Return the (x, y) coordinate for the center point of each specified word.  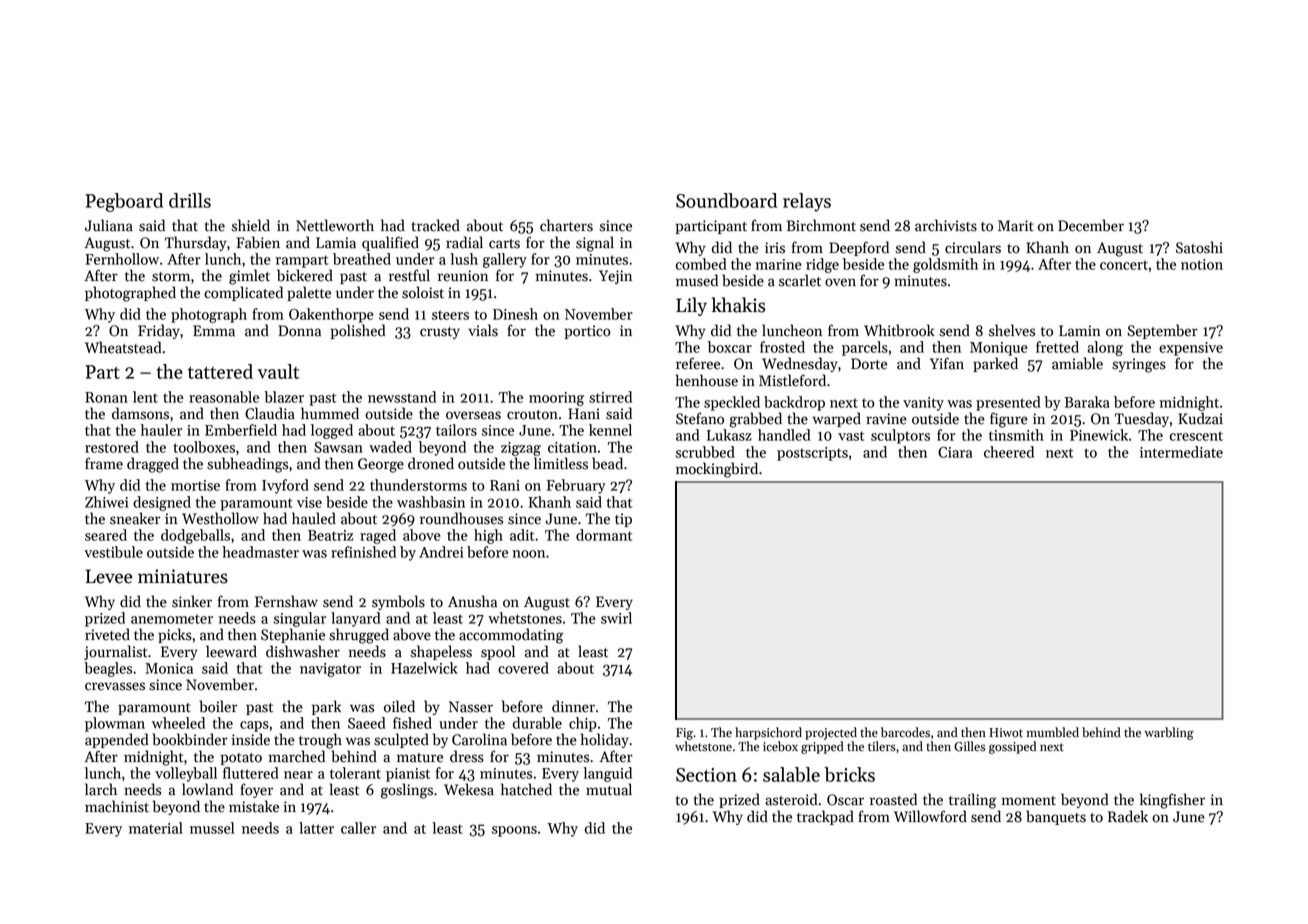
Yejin (615, 277)
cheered (1009, 452)
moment (1029, 801)
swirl (616, 618)
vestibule (113, 552)
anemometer (172, 619)
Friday (159, 331)
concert (1124, 265)
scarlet (800, 280)
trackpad (825, 817)
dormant (604, 535)
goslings (407, 791)
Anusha (472, 601)
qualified (390, 243)
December (1091, 225)
